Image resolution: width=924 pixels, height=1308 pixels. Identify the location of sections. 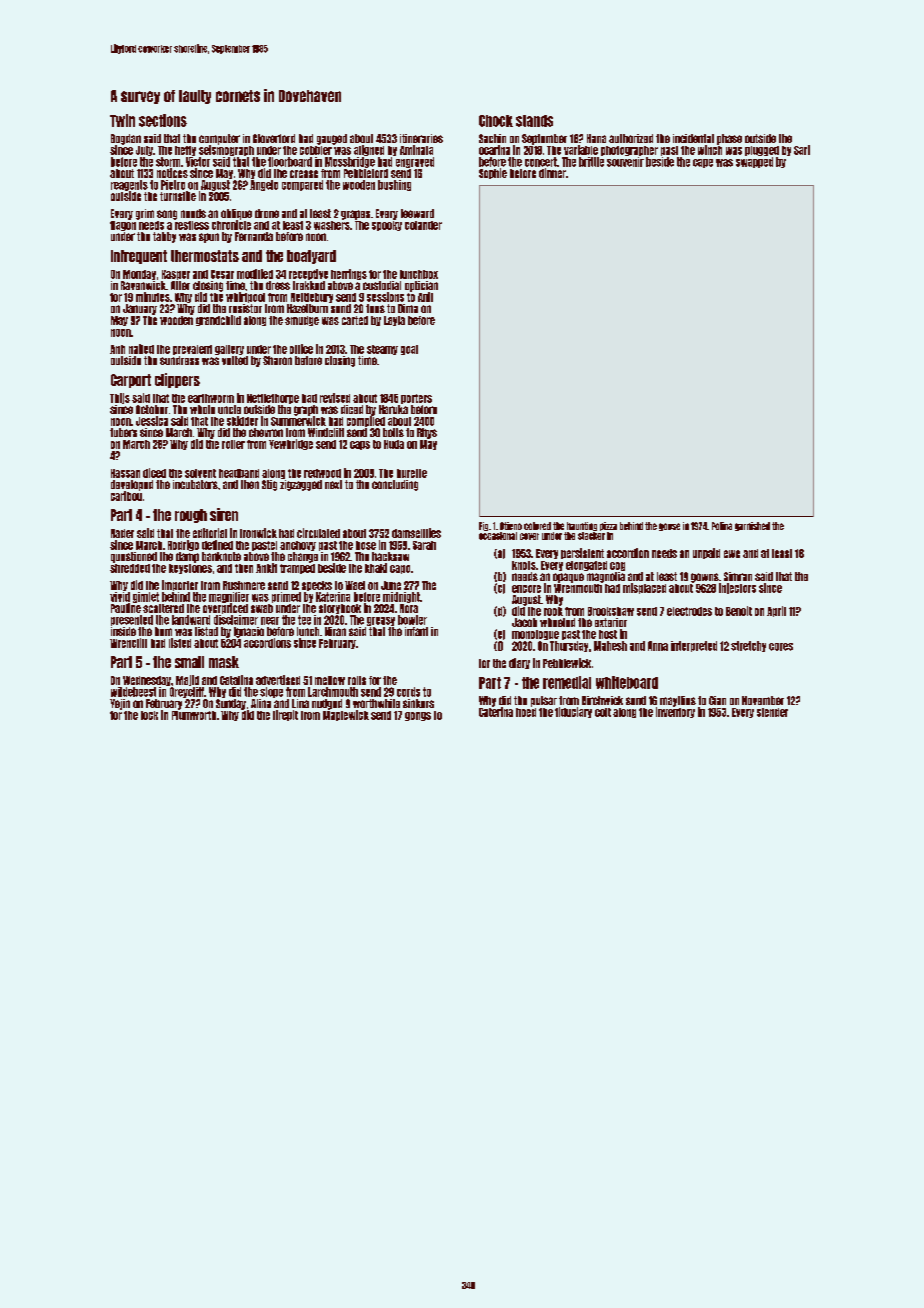
(163, 120).
